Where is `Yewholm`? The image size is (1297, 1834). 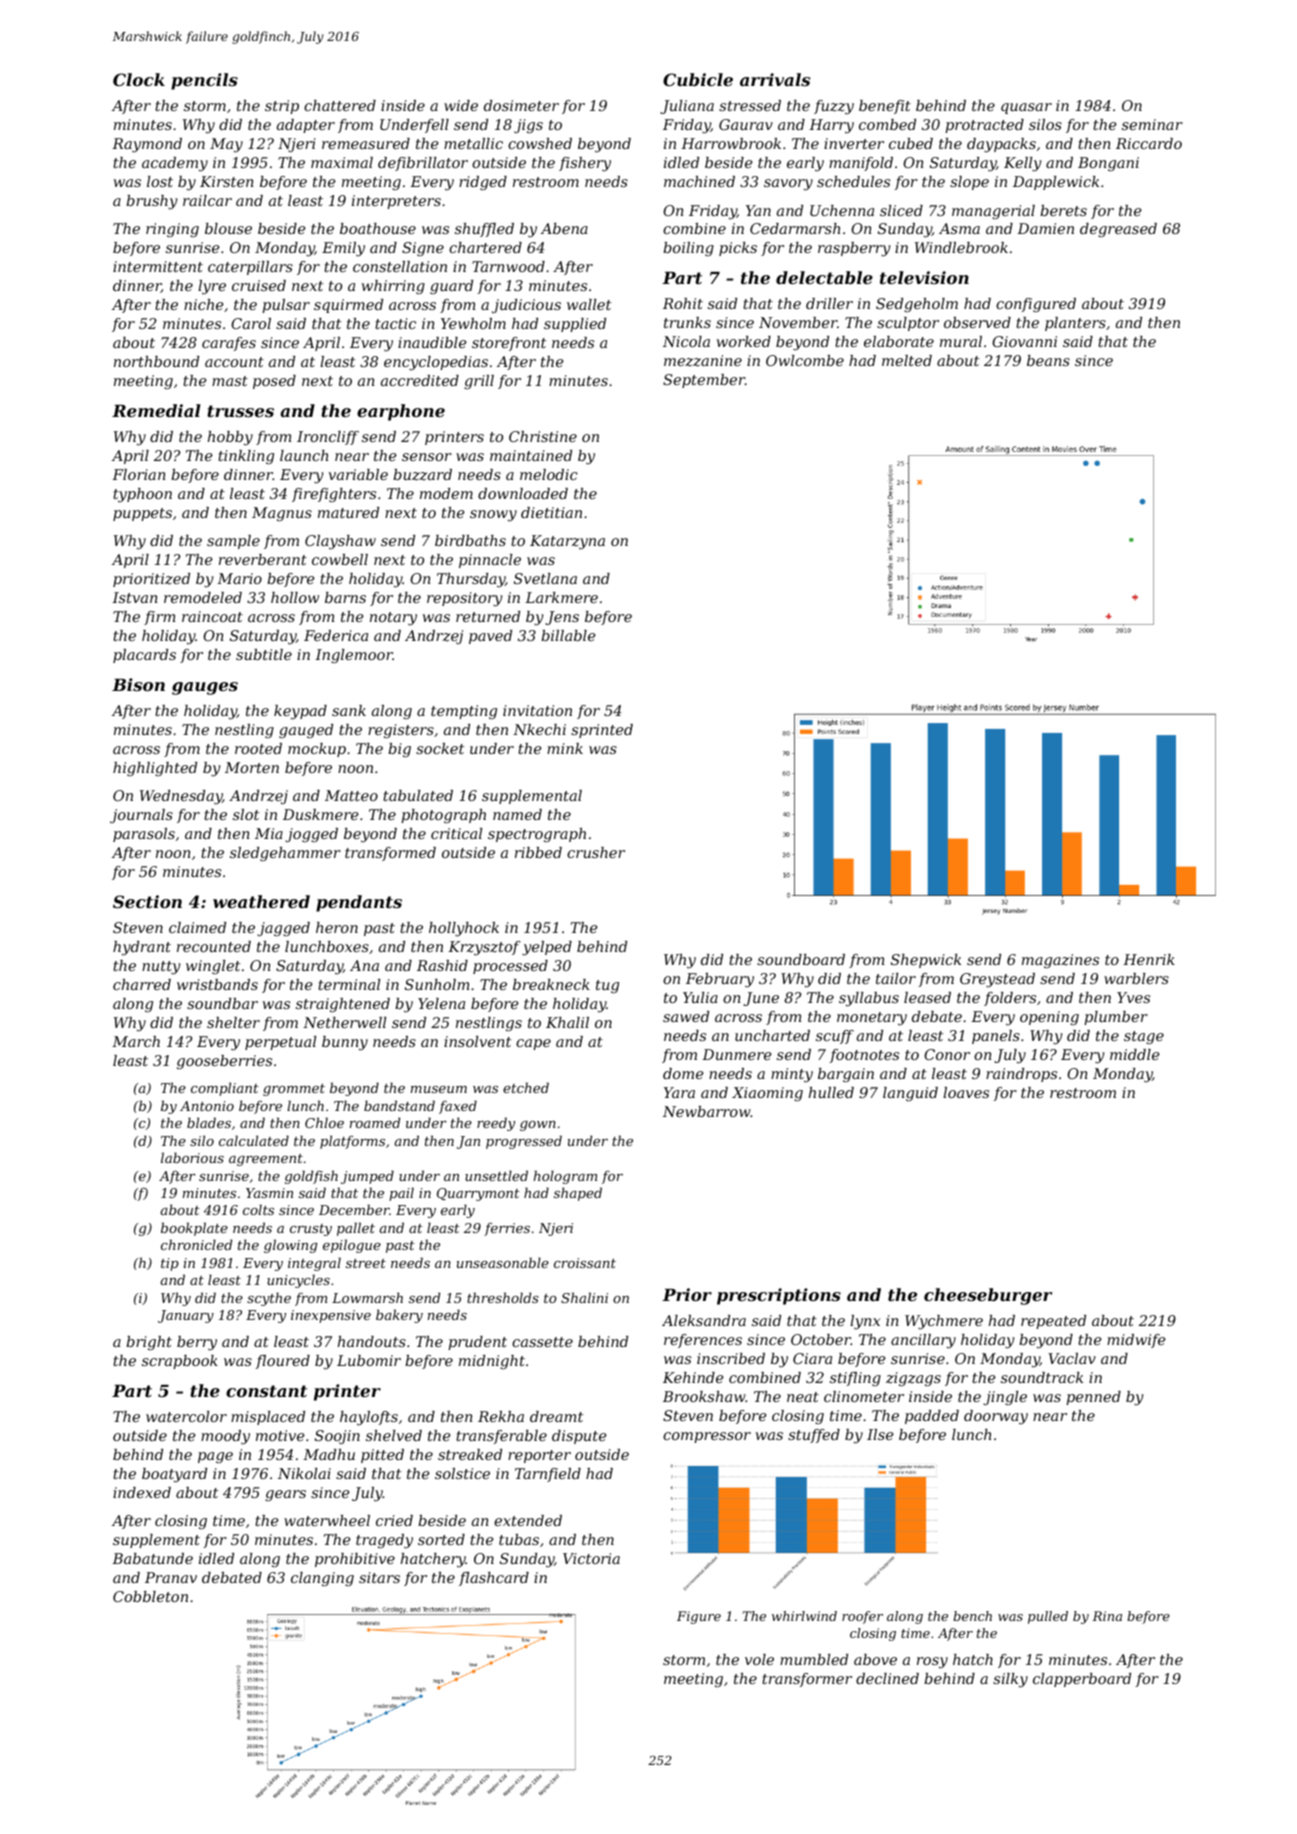
Yewholm is located at coordinates (473, 323).
